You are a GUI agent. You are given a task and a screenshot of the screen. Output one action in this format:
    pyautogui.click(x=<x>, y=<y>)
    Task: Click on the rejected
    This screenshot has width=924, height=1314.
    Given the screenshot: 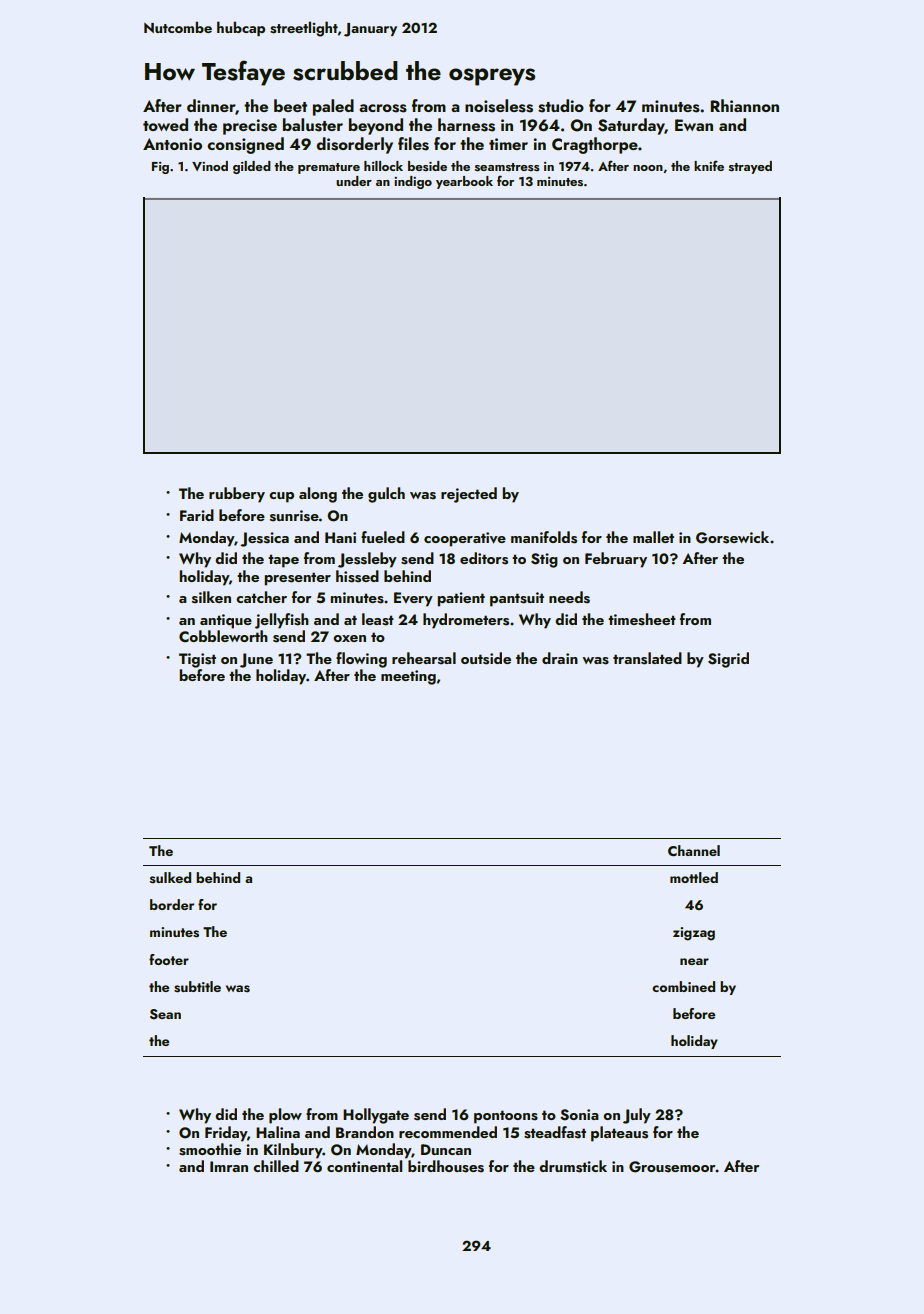 What is the action you would take?
    pyautogui.click(x=469, y=495)
